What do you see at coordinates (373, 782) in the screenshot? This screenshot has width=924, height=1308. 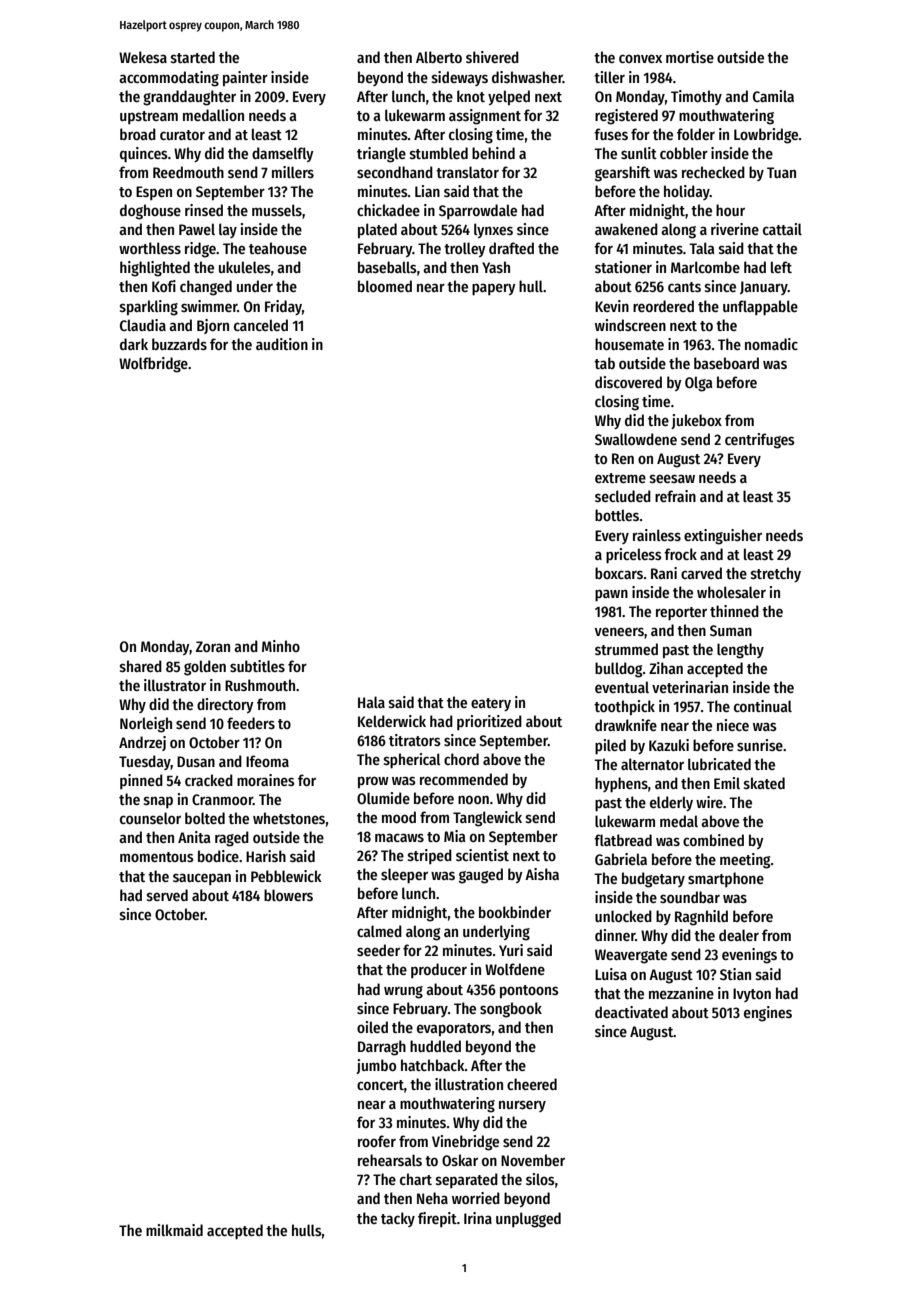 I see `prow` at bounding box center [373, 782].
